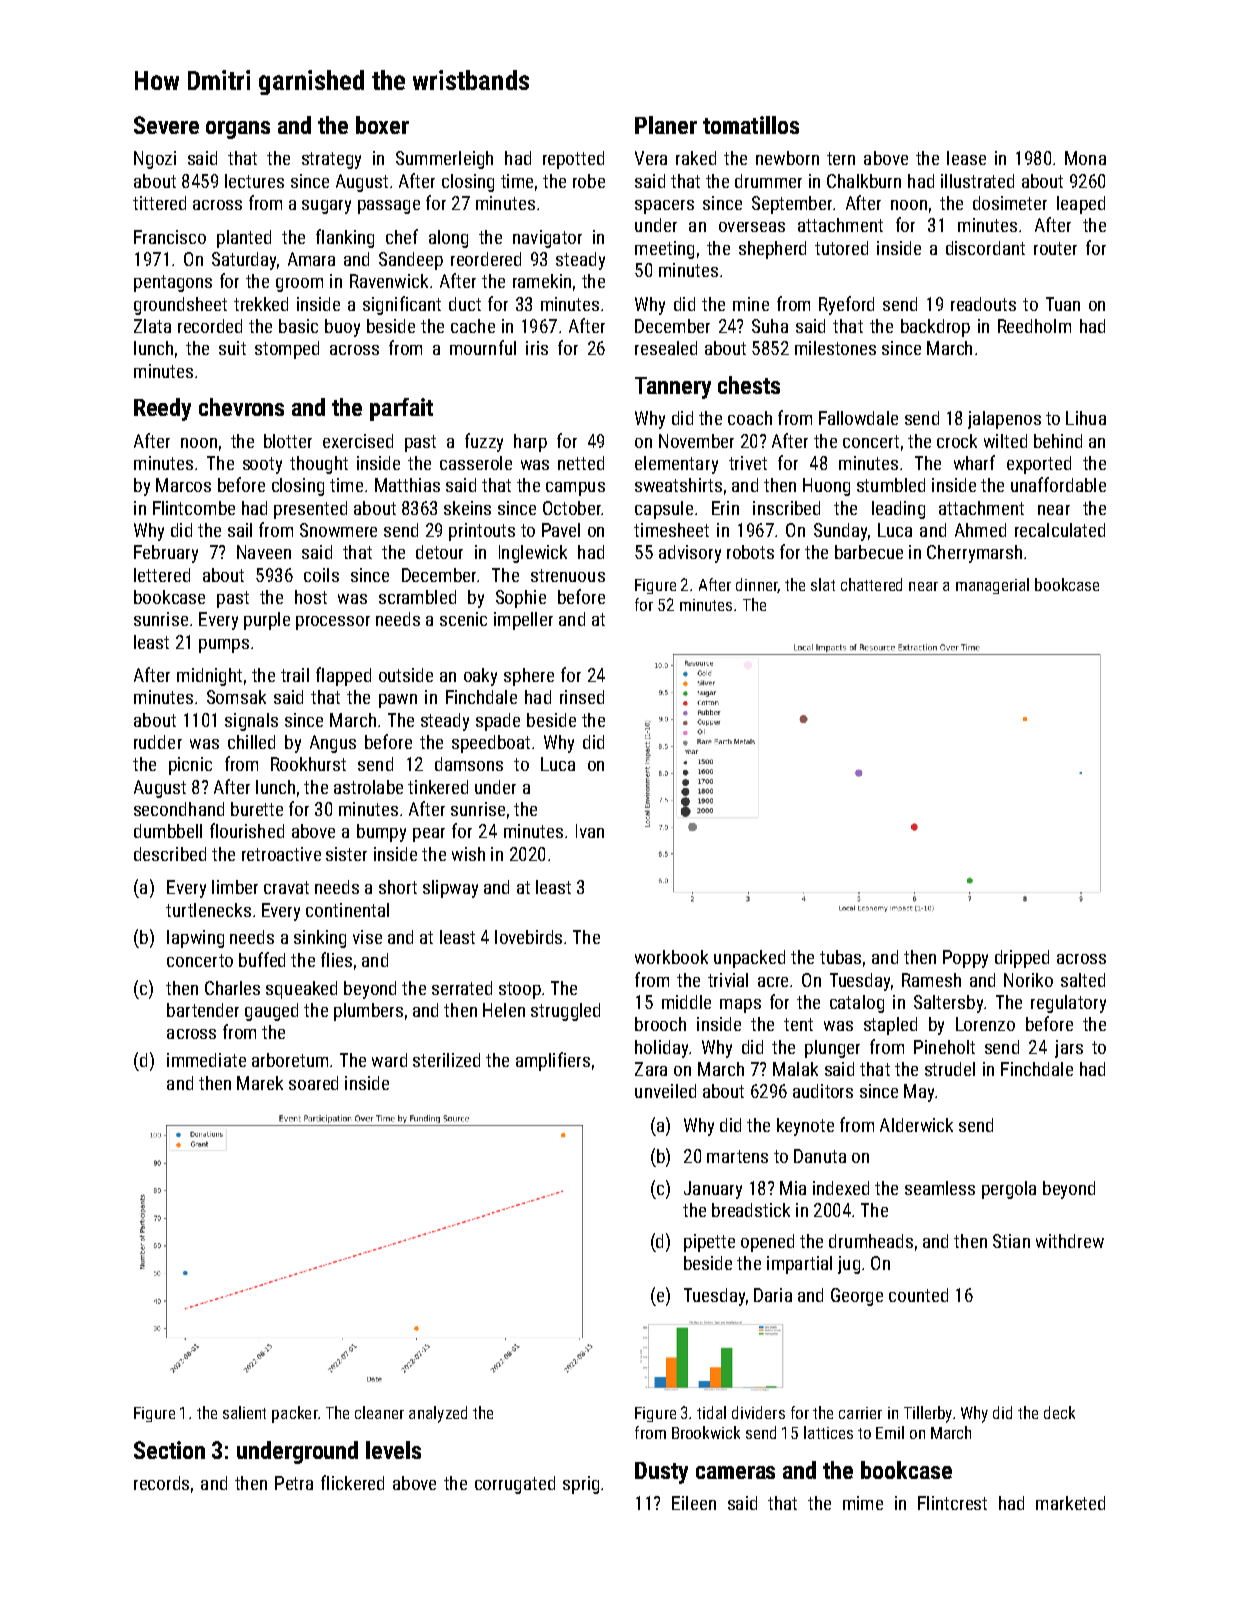  What do you see at coordinates (161, 1483) in the document?
I see `records` at bounding box center [161, 1483].
